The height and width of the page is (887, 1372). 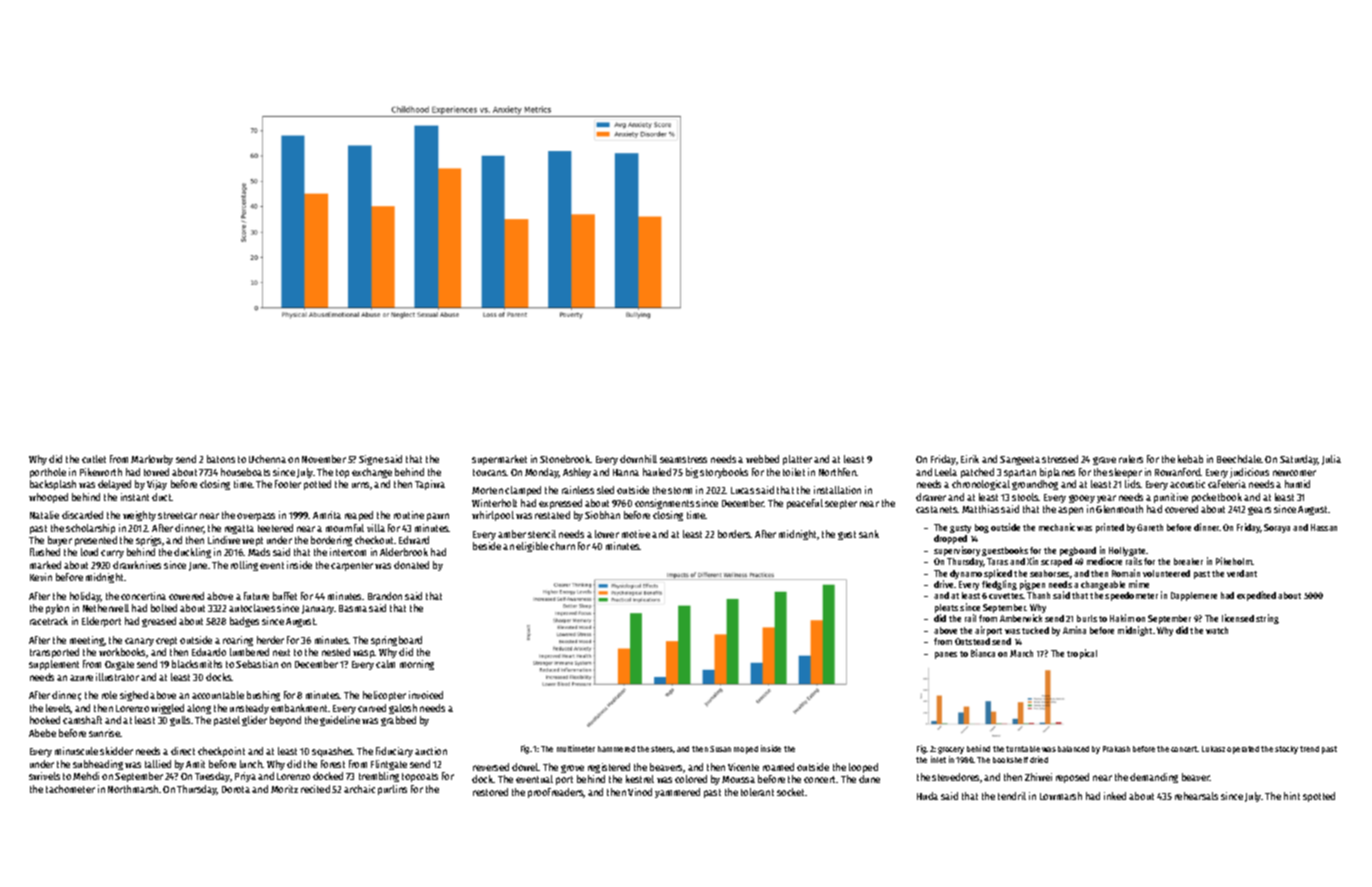 I want to click on Susan, so click(x=720, y=749).
